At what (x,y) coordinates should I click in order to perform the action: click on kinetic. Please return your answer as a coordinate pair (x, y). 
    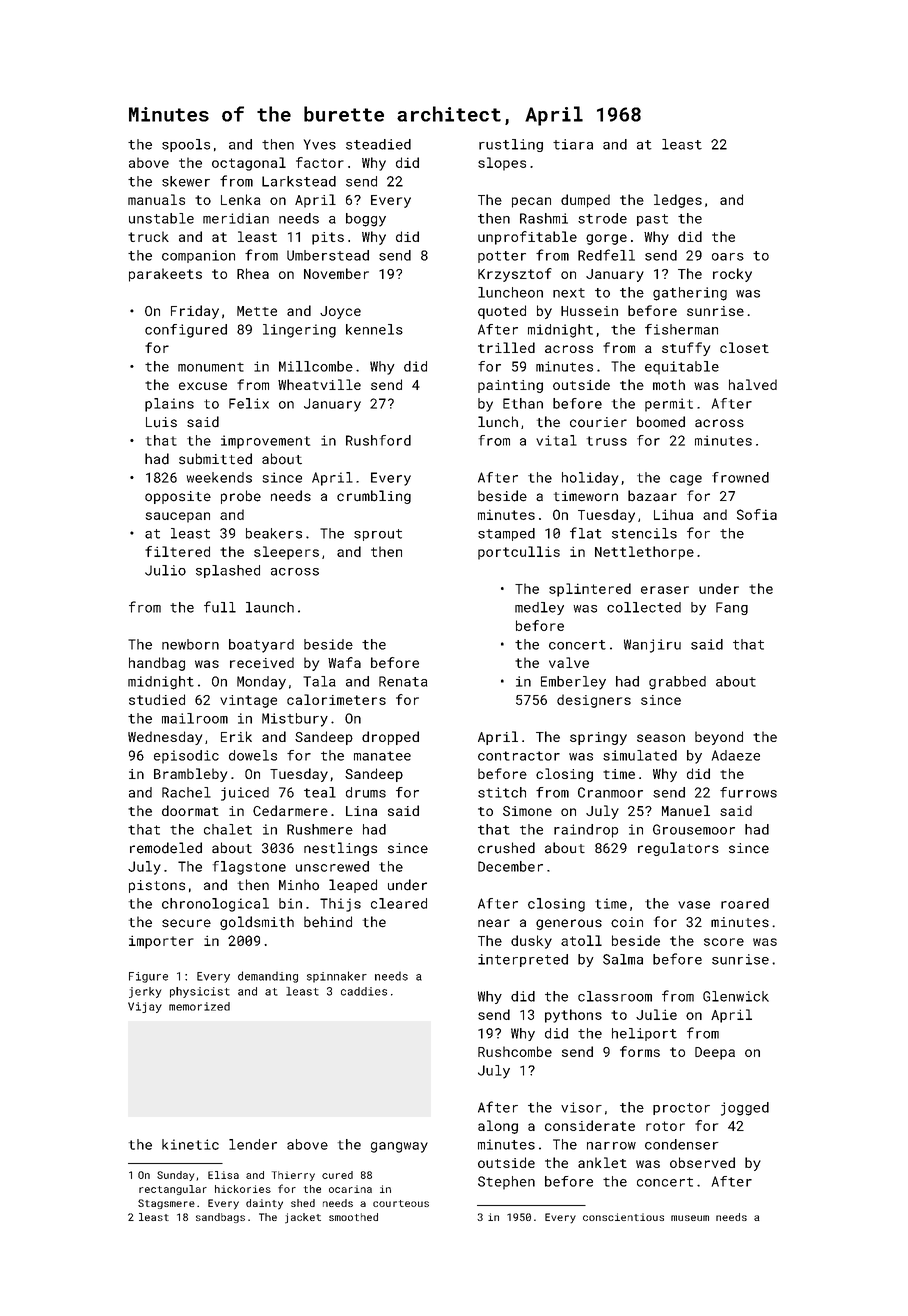
    Looking at the image, I should click on (190, 1144).
